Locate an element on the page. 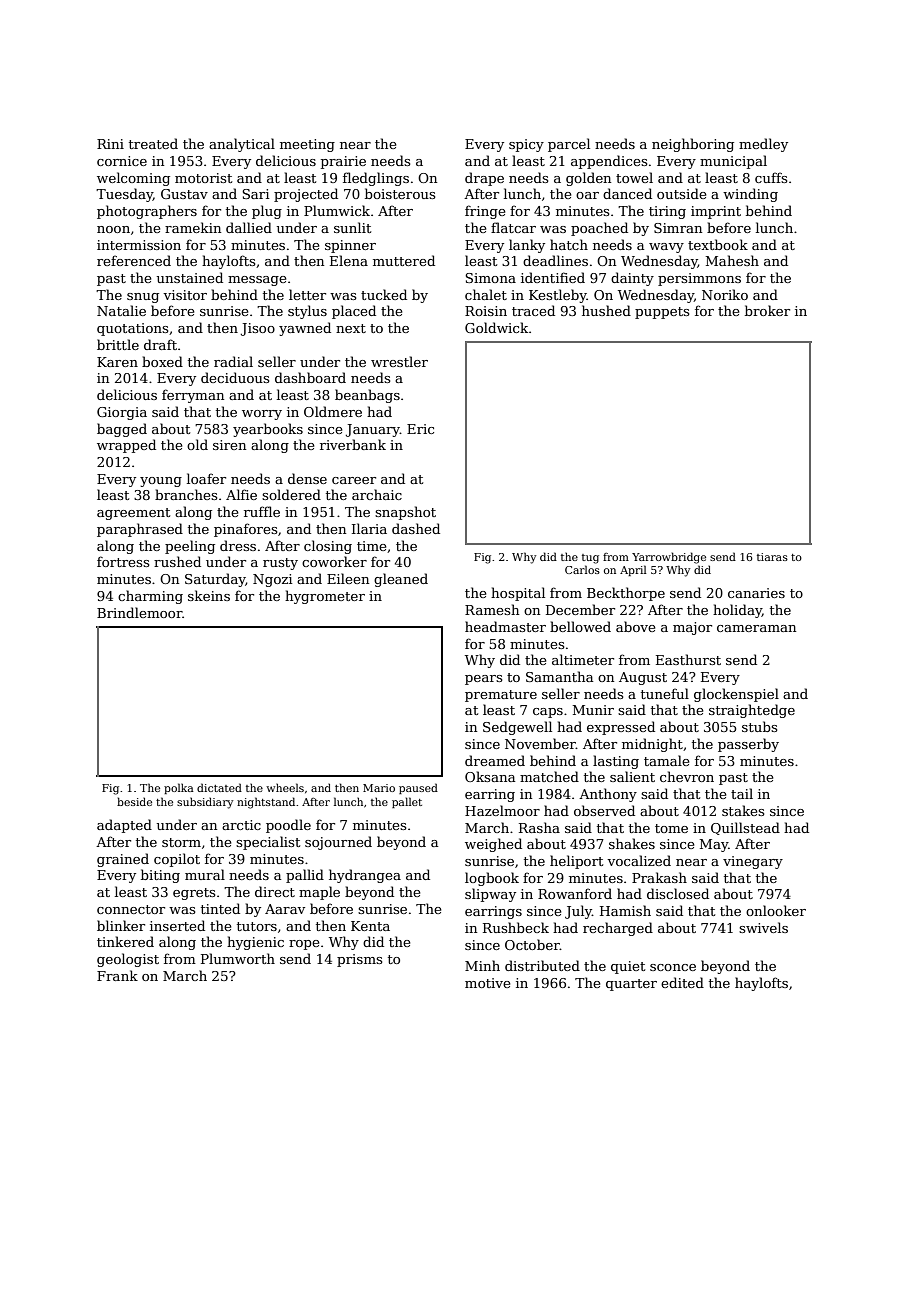  Oldmere is located at coordinates (333, 411).
